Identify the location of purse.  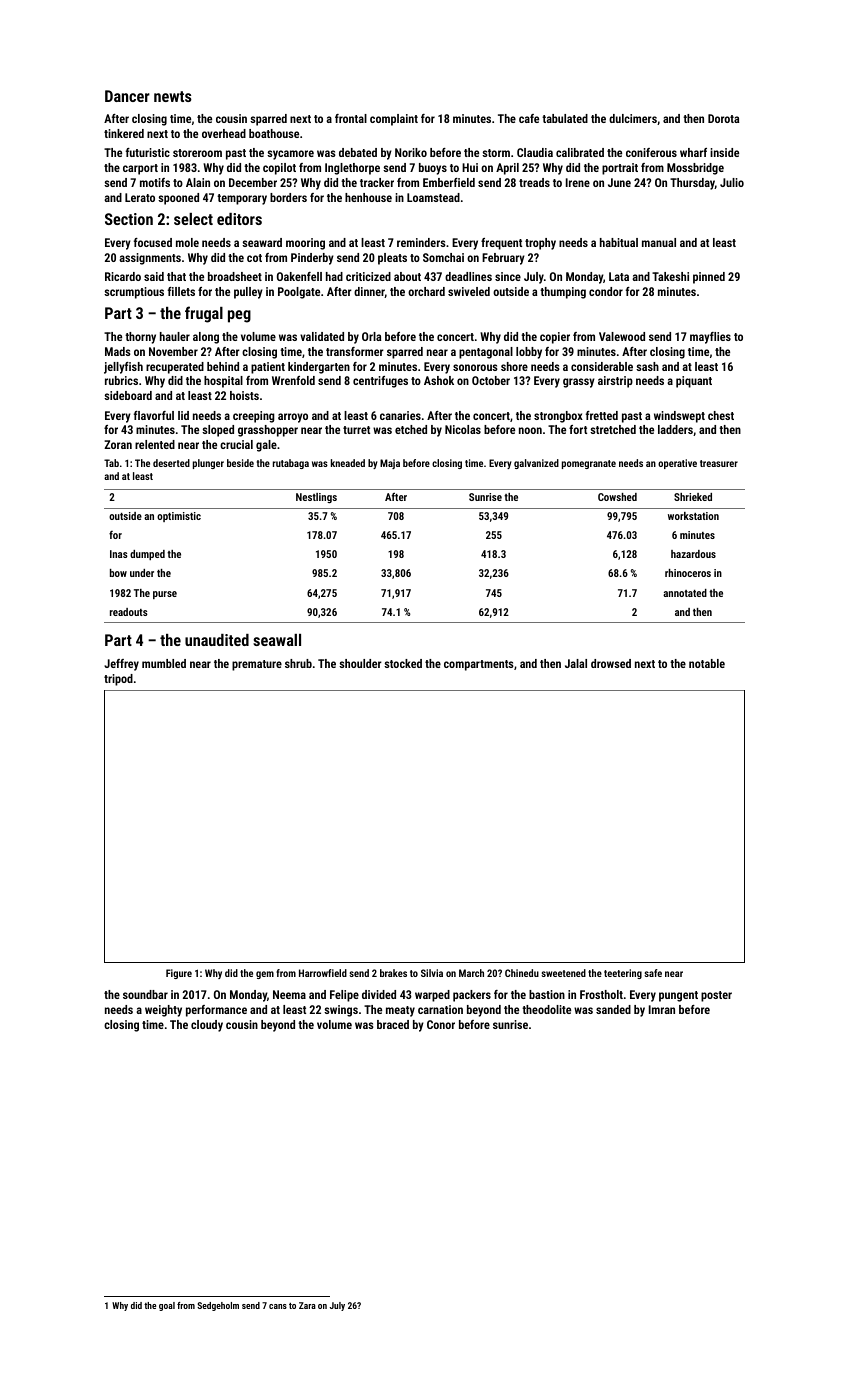
(165, 595).
